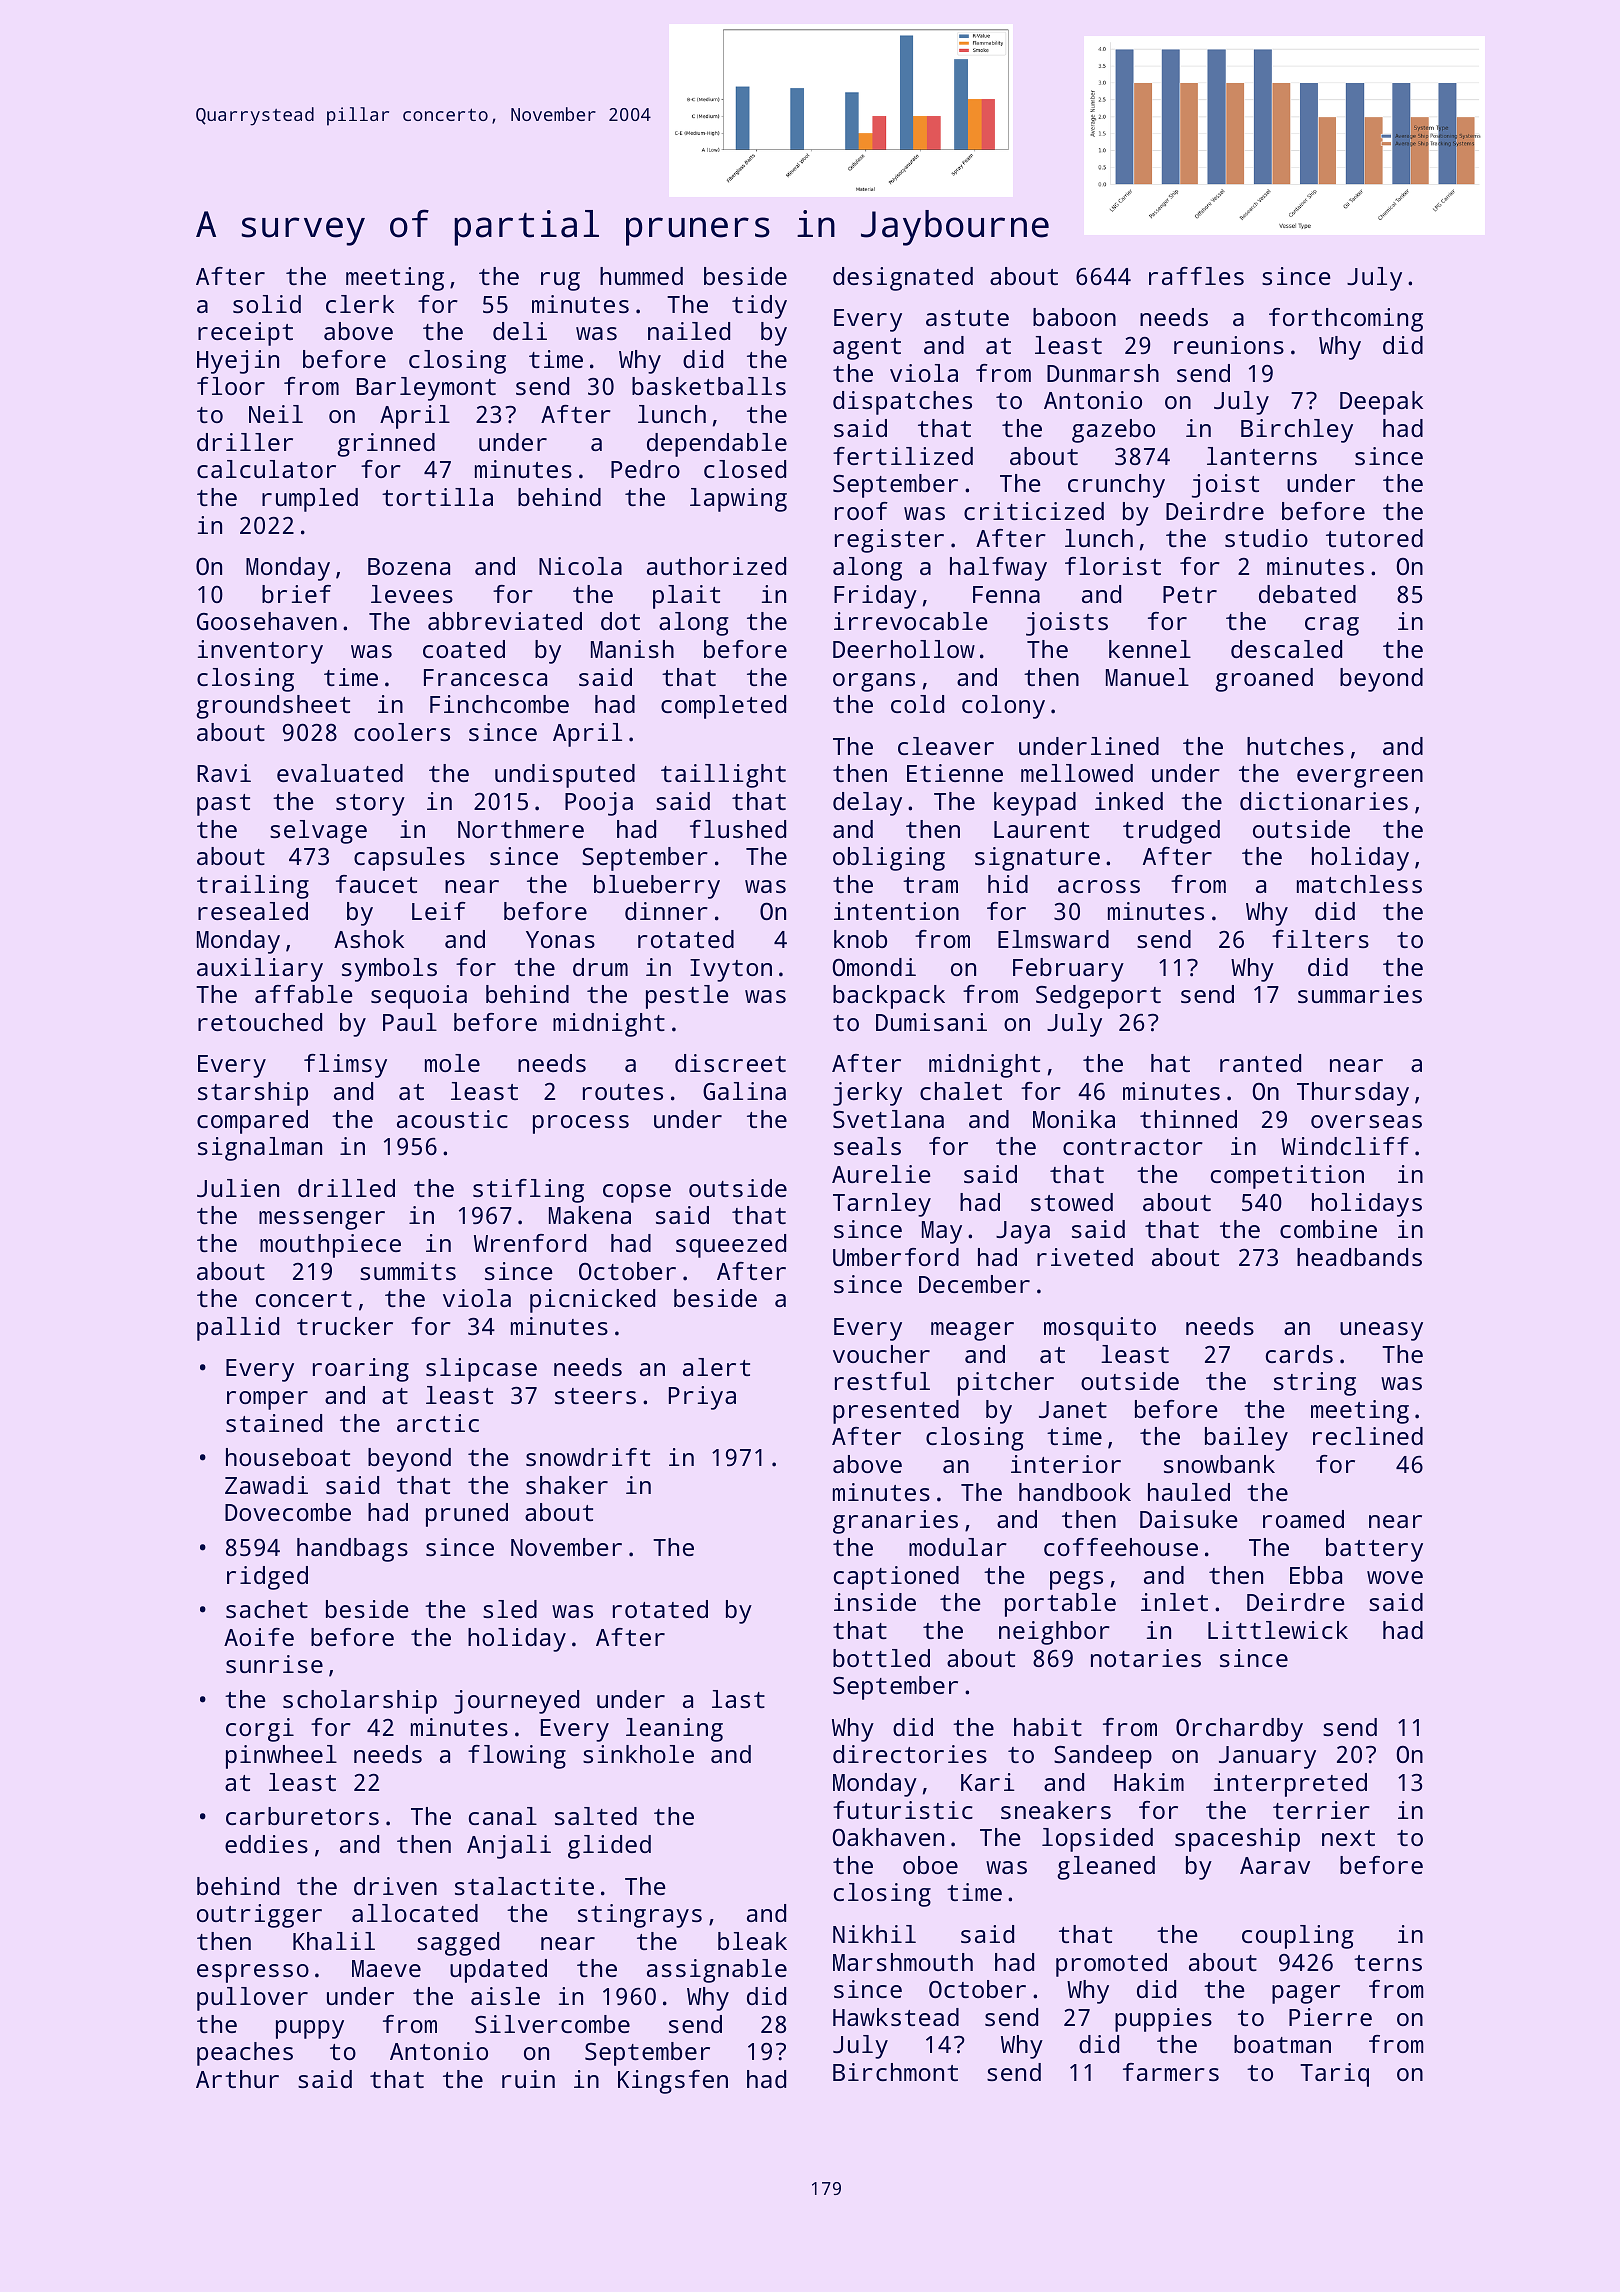 This screenshot has height=2292, width=1620. What do you see at coordinates (245, 442) in the screenshot?
I see `driller` at bounding box center [245, 442].
